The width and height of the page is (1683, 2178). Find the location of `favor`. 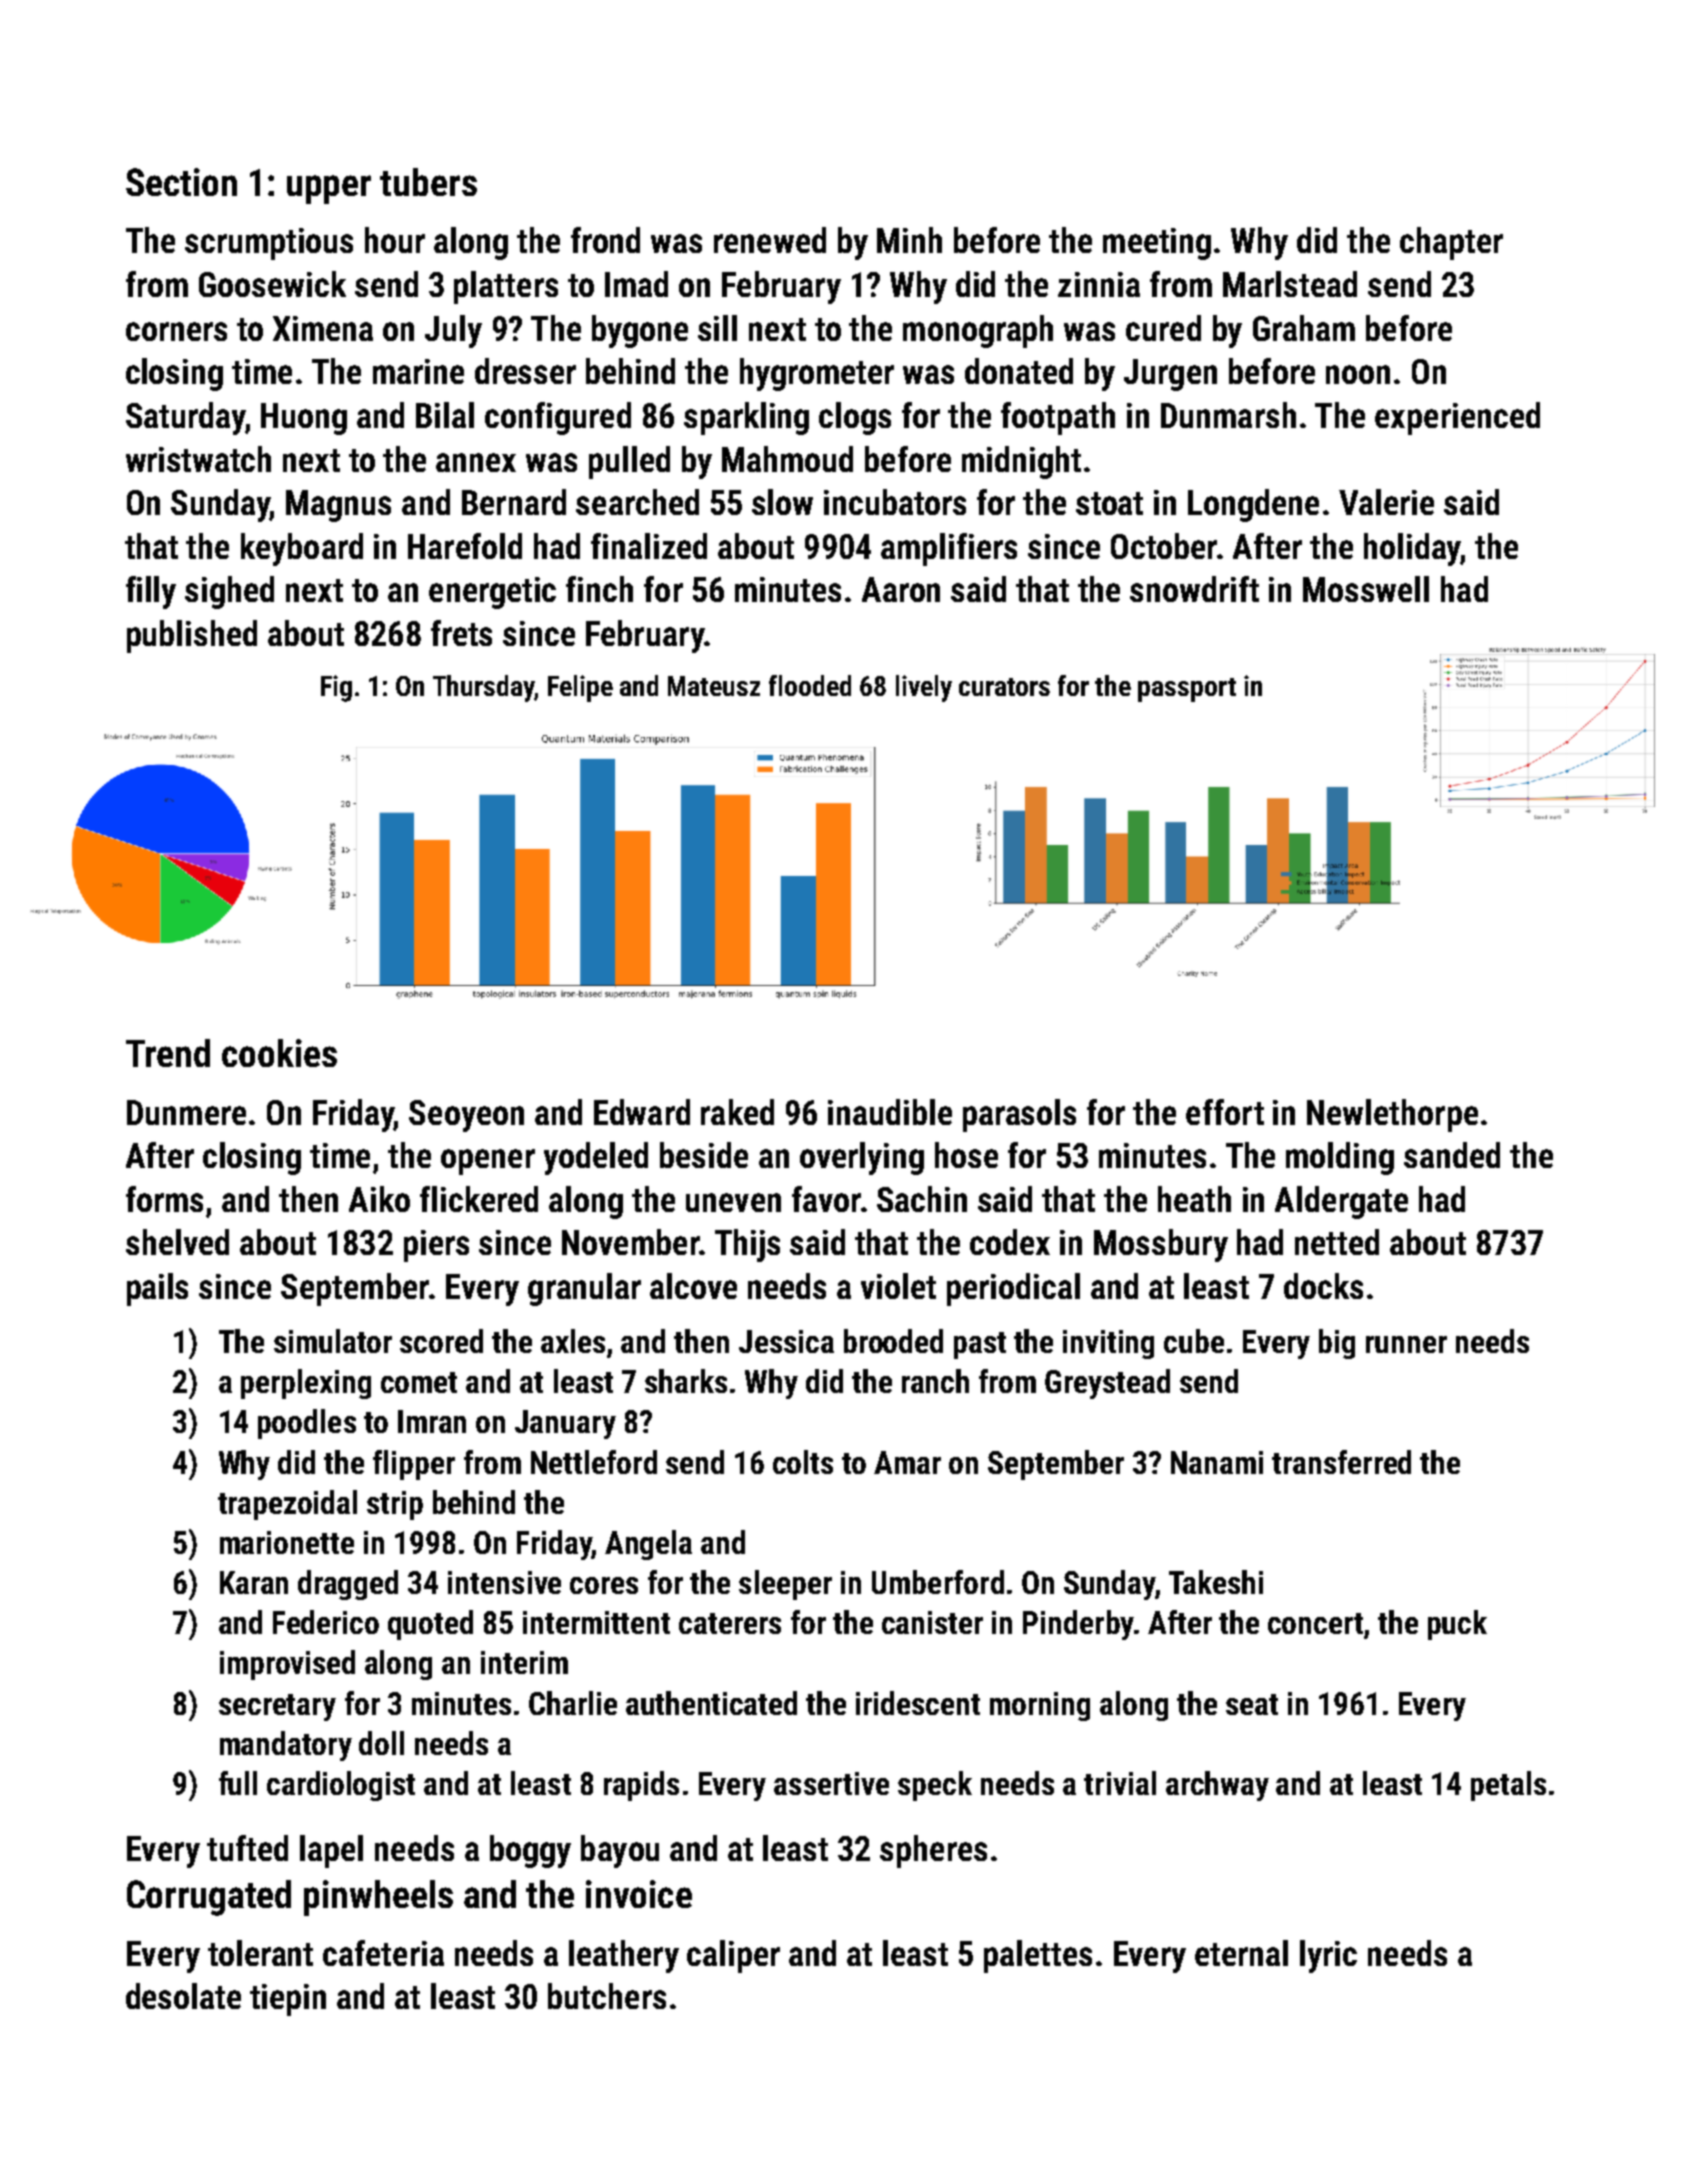

favor is located at coordinates (826, 1199).
